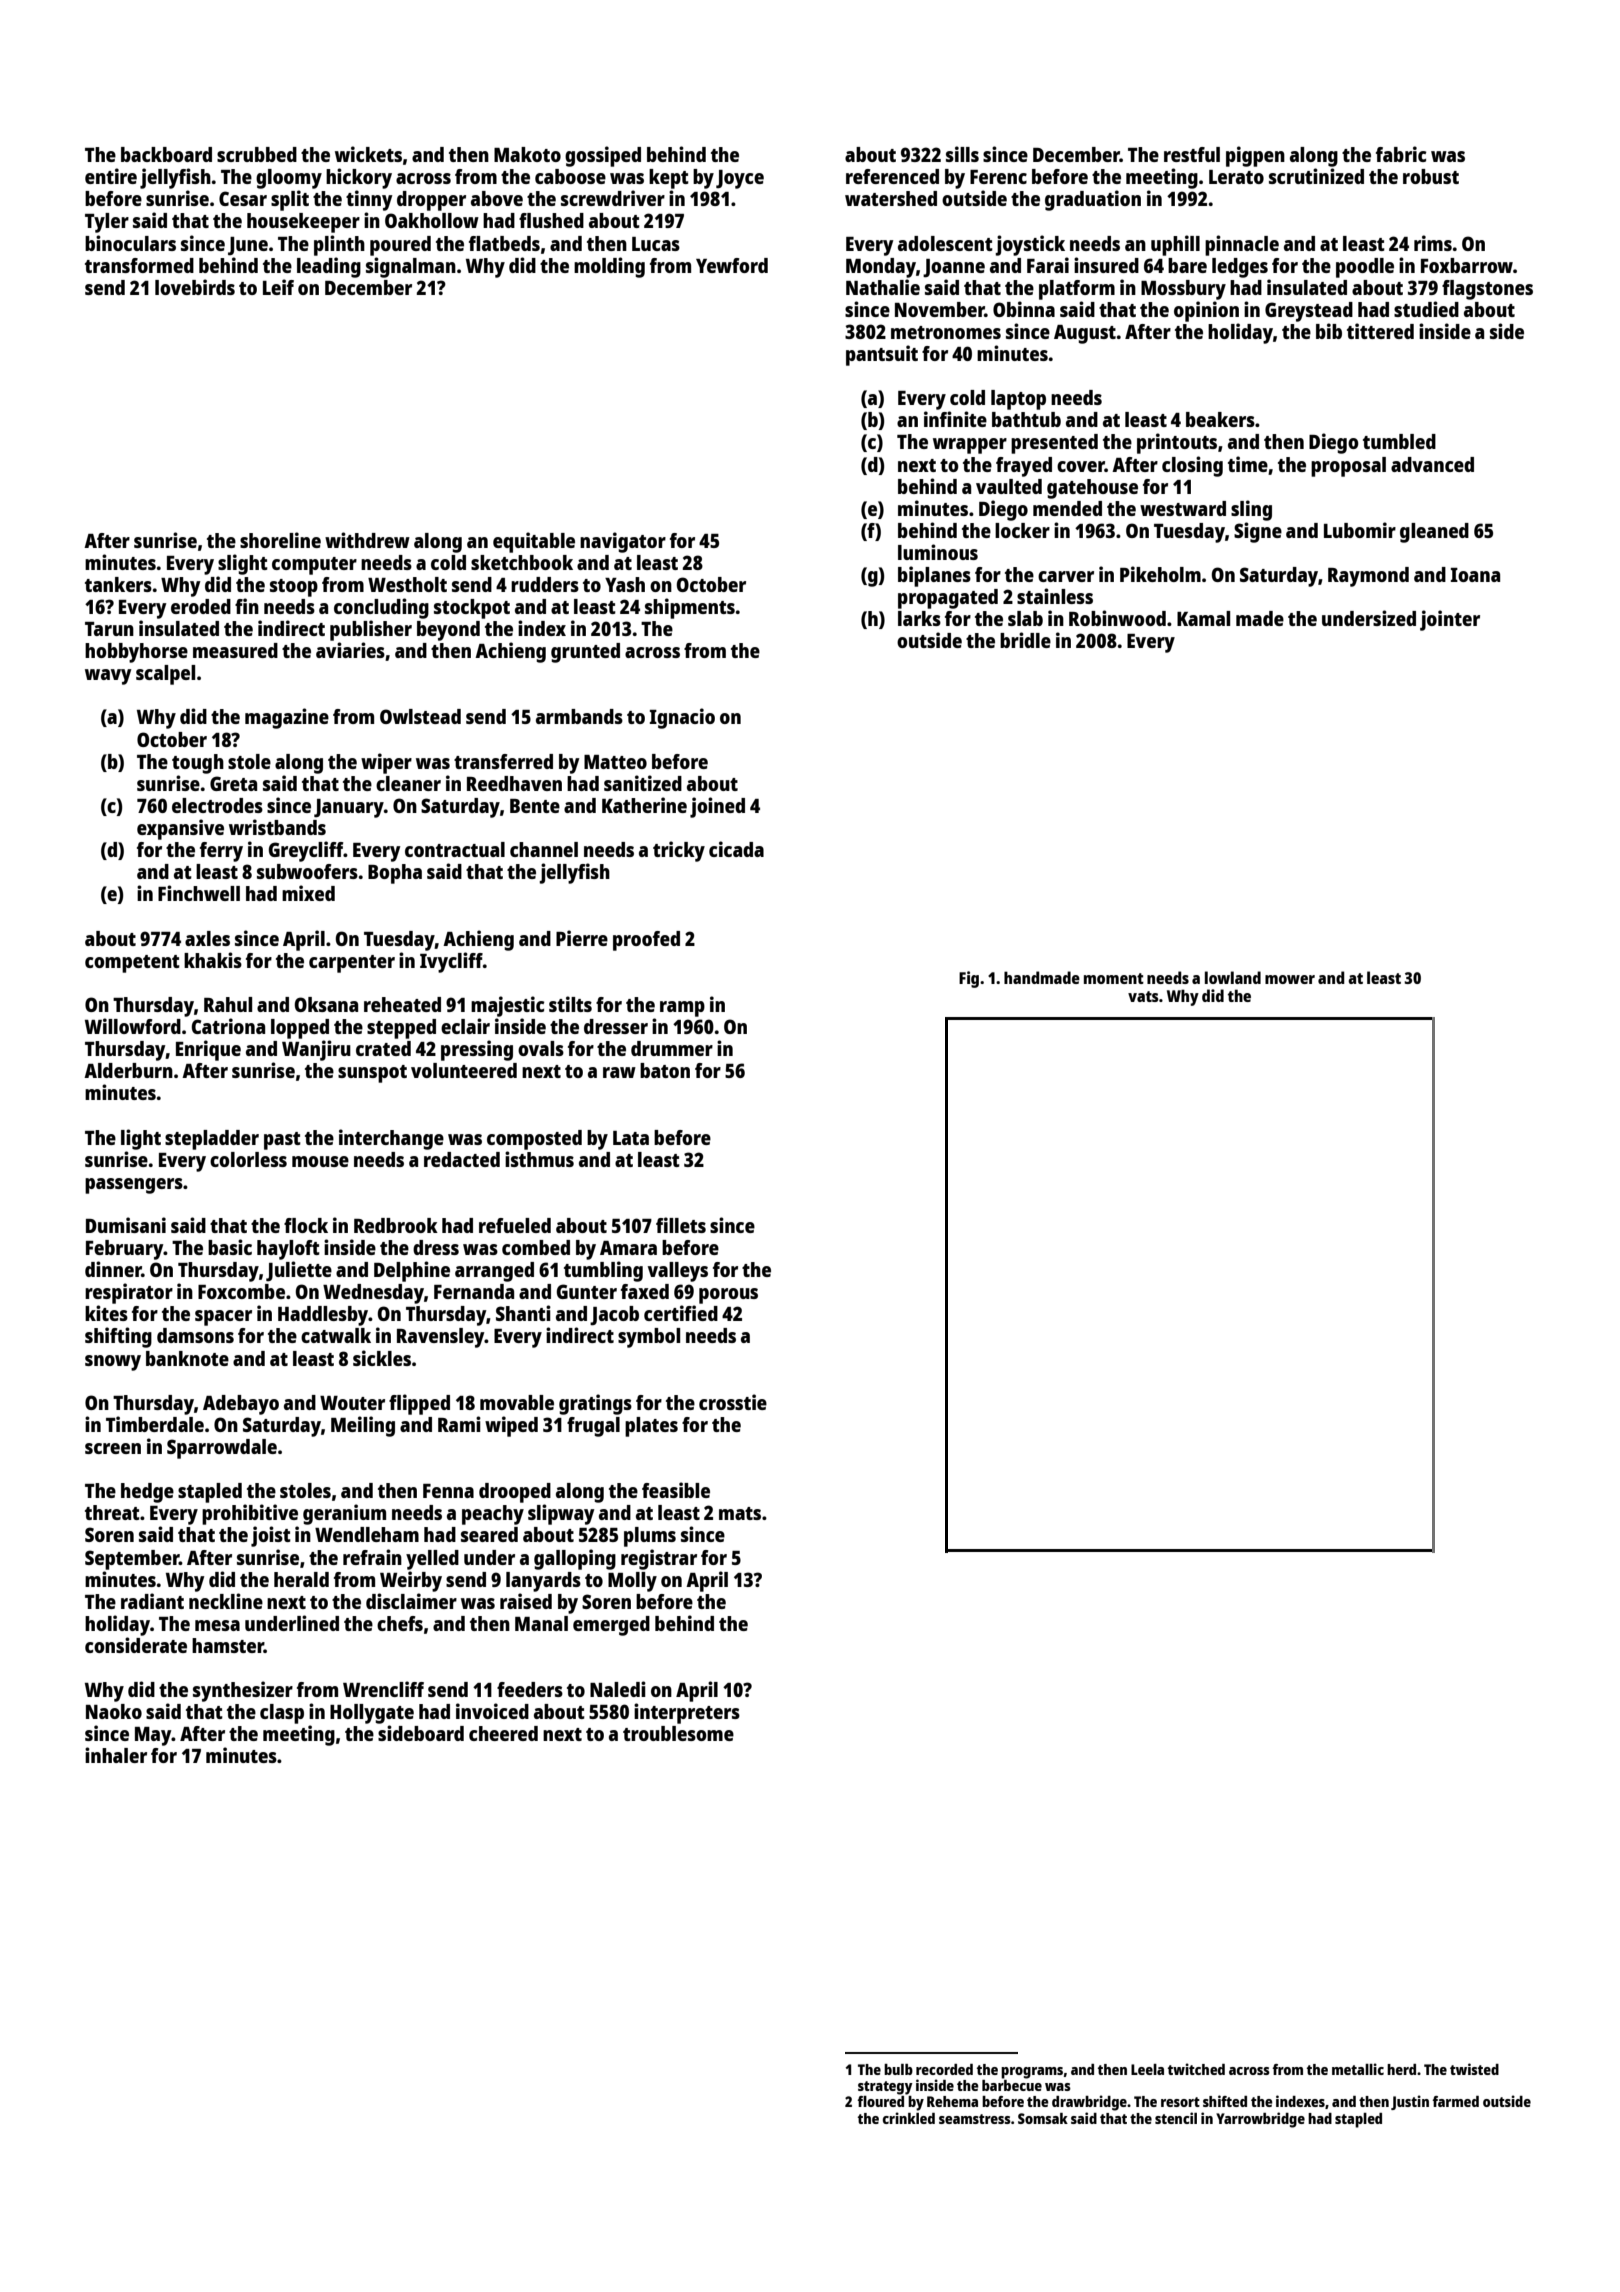 Image resolution: width=1620 pixels, height=2292 pixels. What do you see at coordinates (320, 1161) in the document?
I see `mouse` at bounding box center [320, 1161].
